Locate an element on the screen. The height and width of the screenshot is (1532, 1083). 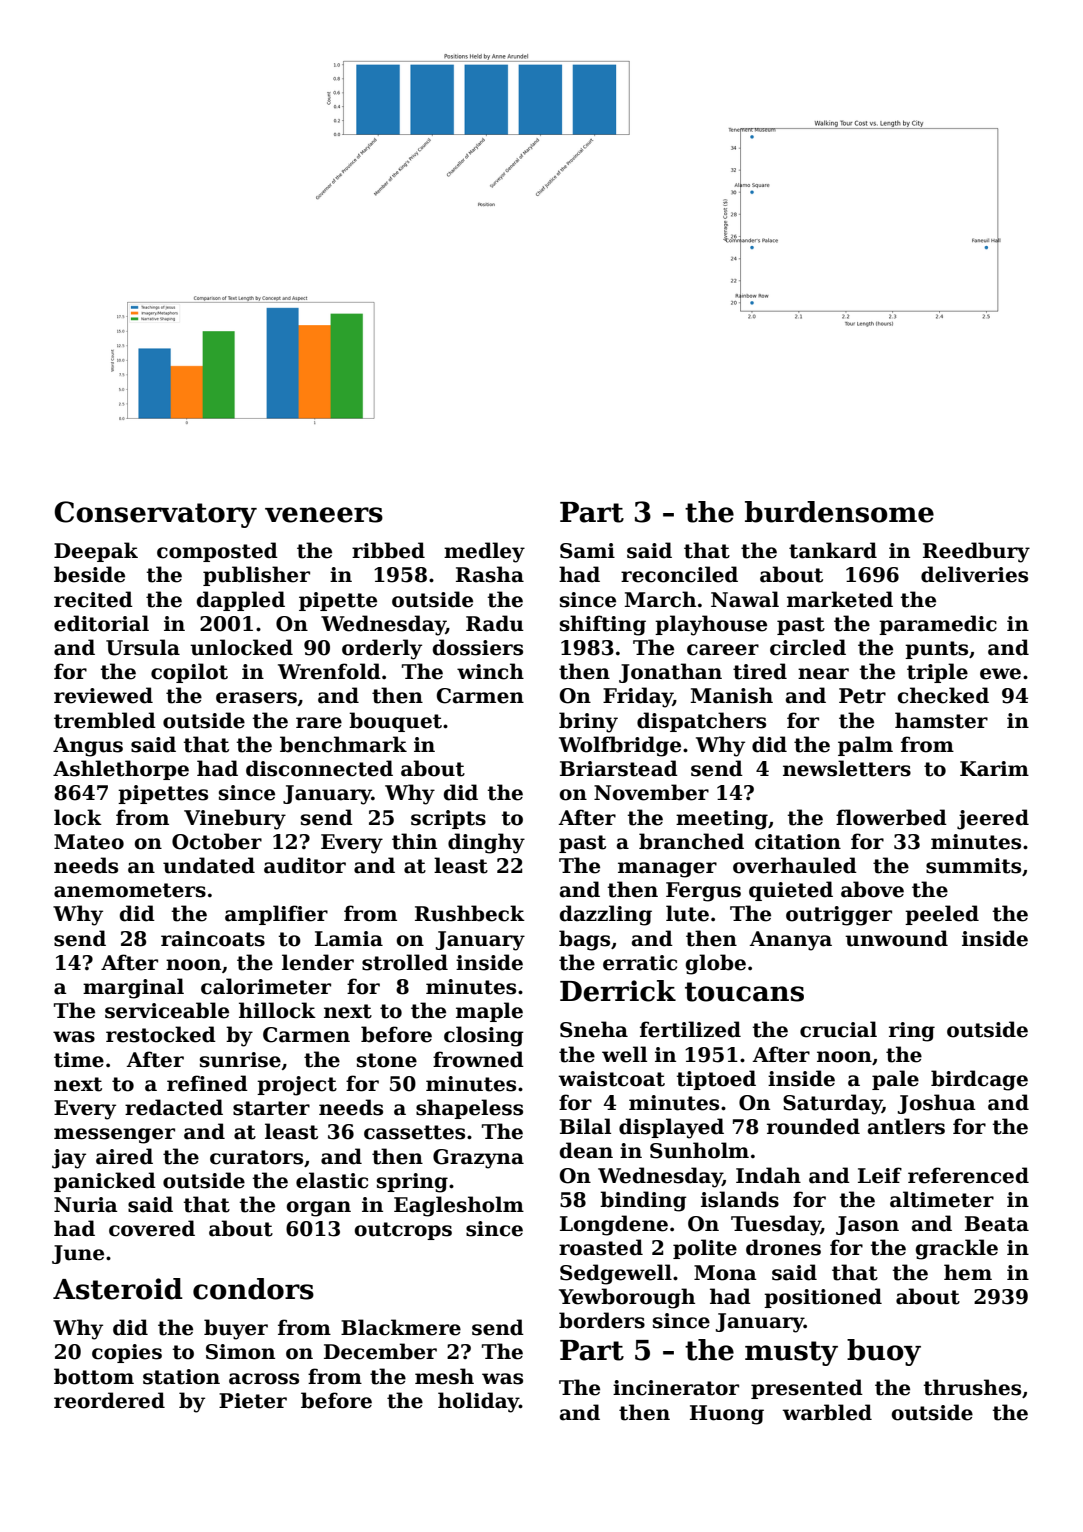
Huong is located at coordinates (727, 1415).
